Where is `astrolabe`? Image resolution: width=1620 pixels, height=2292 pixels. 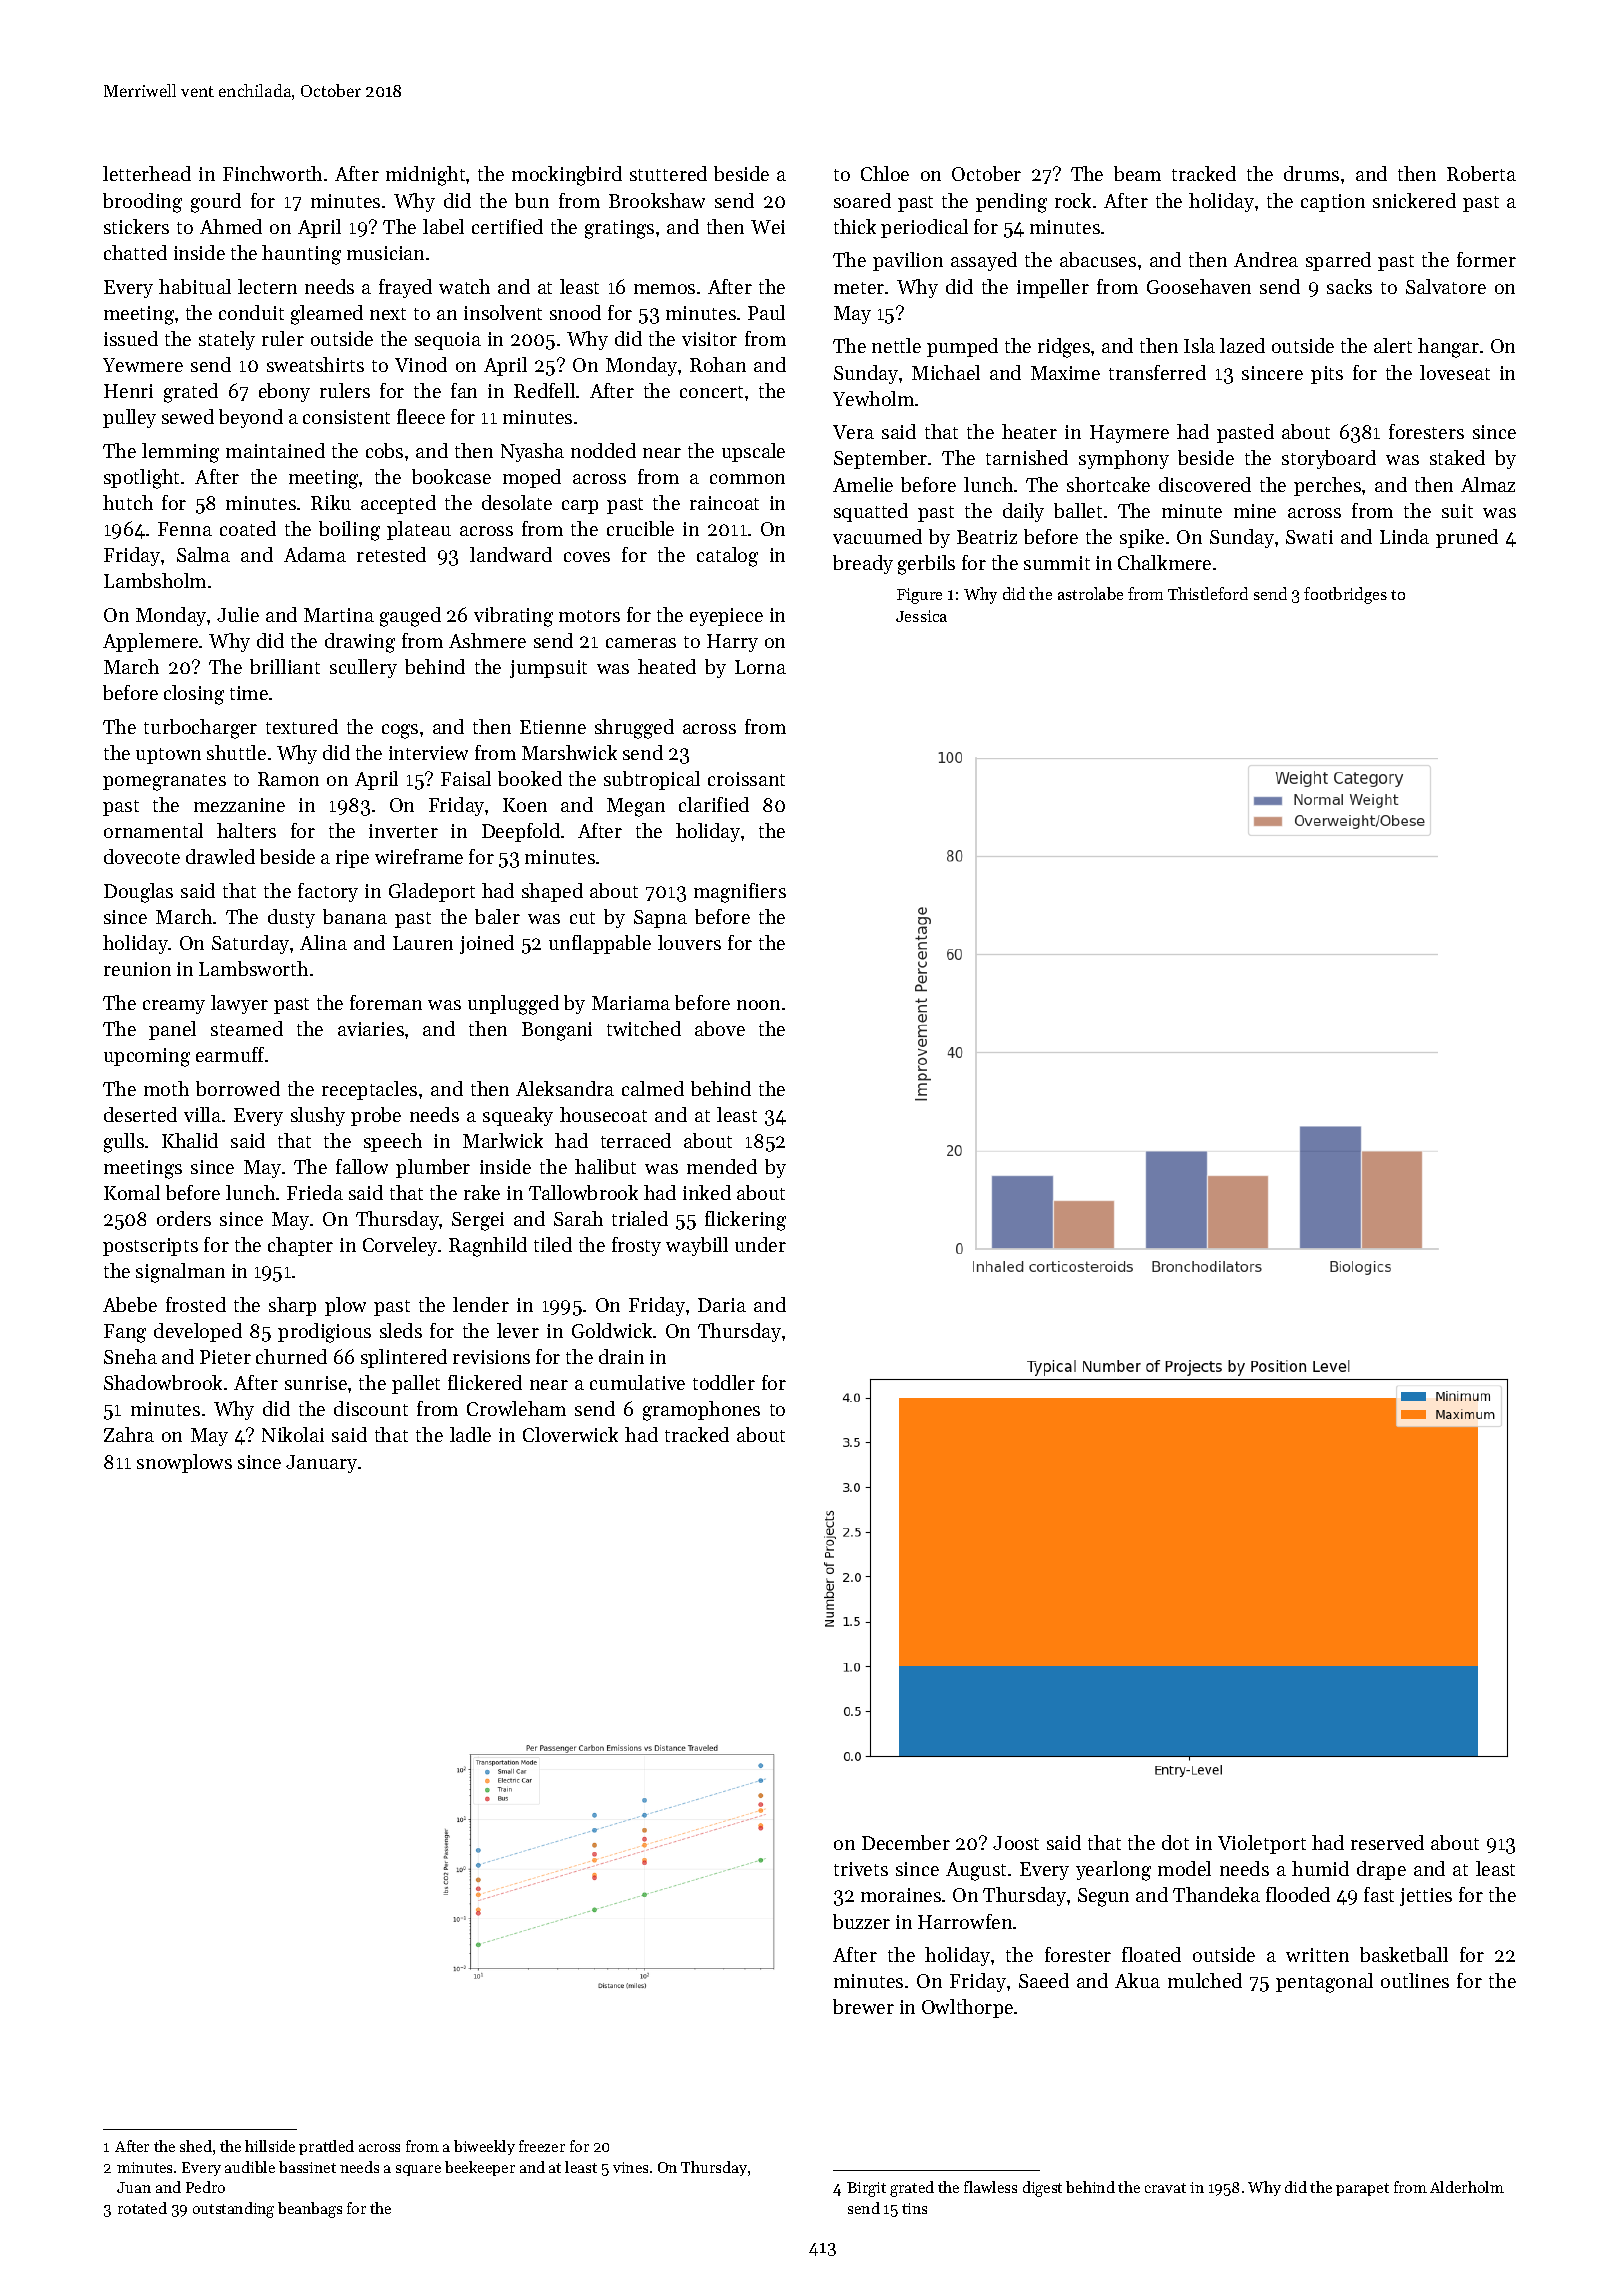
astrolabe is located at coordinates (1090, 593).
